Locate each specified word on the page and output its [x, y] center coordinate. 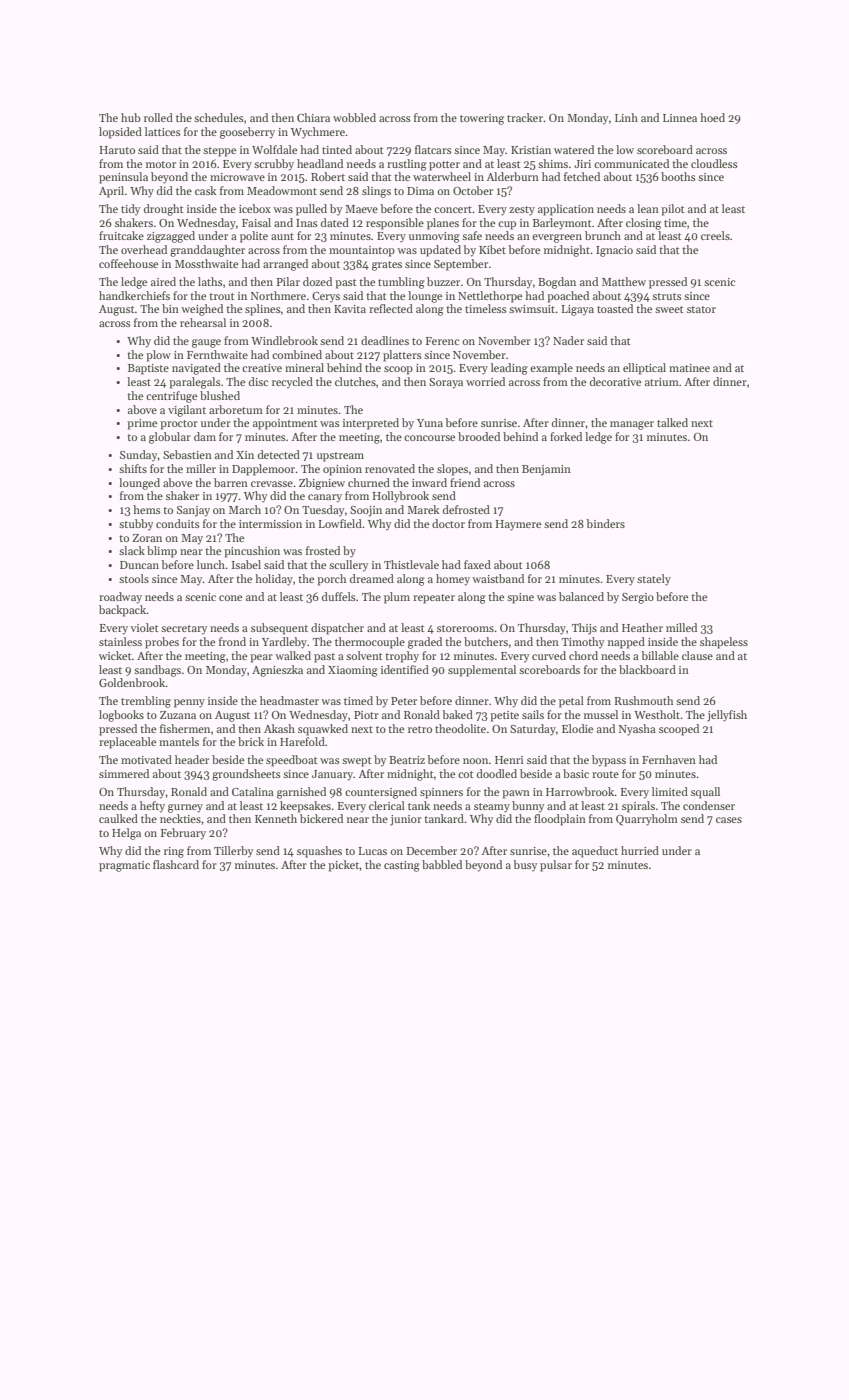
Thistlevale [411, 564]
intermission [270, 524]
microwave [237, 177]
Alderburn [512, 176]
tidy [130, 210]
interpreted [371, 424]
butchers [486, 641]
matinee [689, 368]
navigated [196, 369]
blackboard [647, 669]
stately [654, 580]
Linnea [680, 118]
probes [162, 643]
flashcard [176, 864]
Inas [307, 223]
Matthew [624, 281]
